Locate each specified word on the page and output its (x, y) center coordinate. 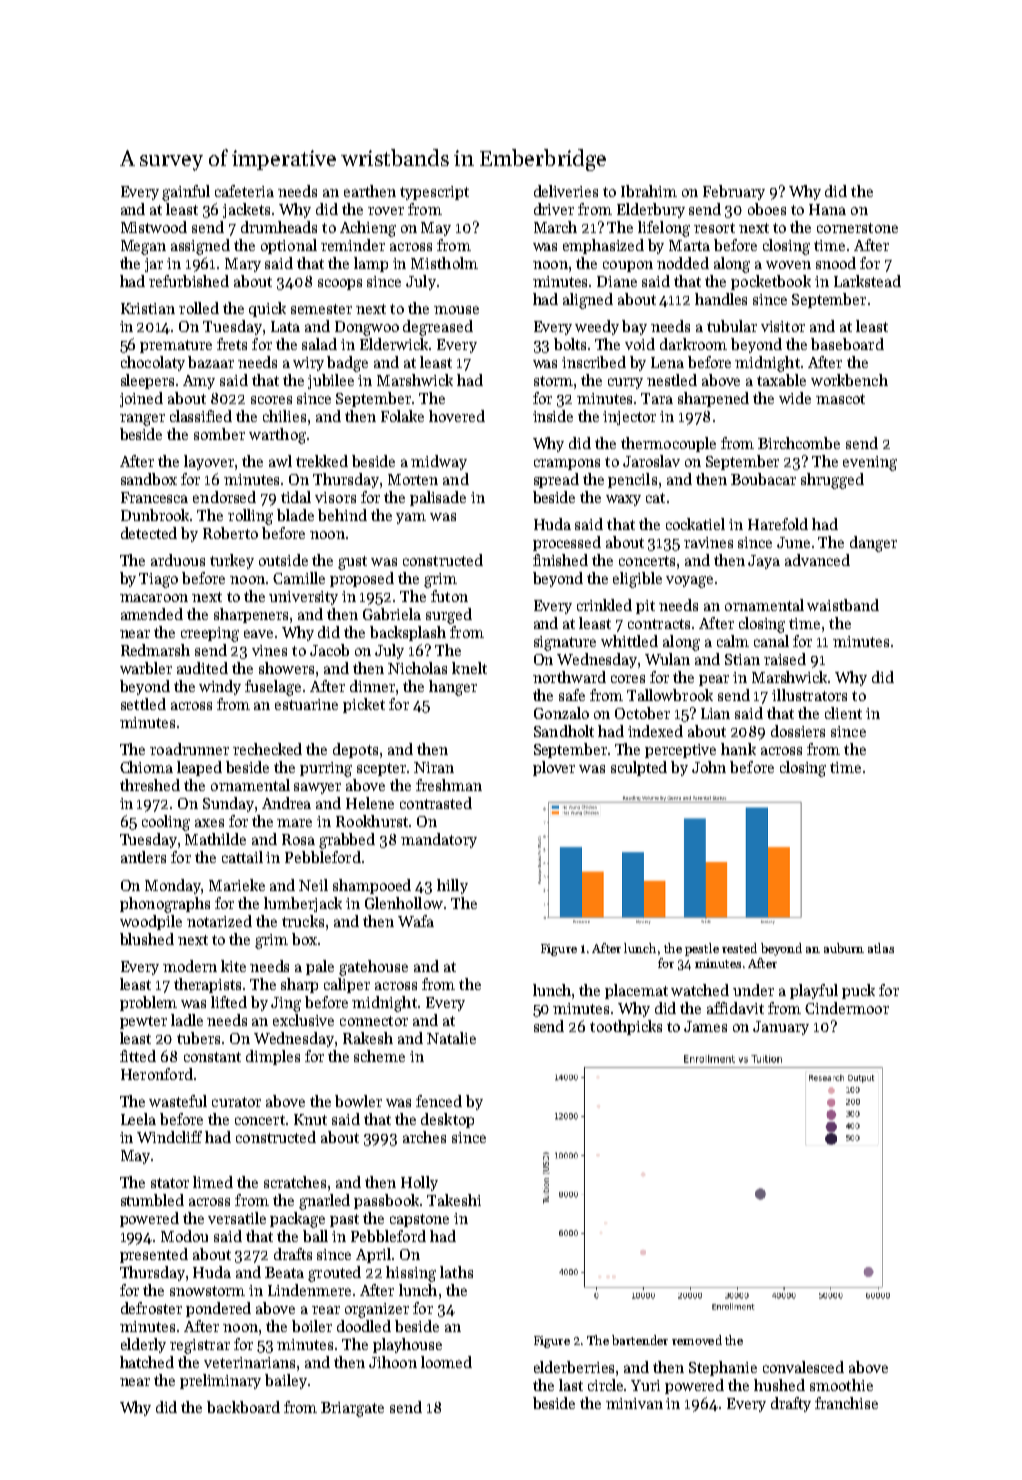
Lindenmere (309, 1290)
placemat (636, 991)
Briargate (352, 1409)
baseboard (847, 344)
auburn (844, 948)
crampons (567, 464)
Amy (199, 382)
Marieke (237, 885)
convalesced (803, 1367)
